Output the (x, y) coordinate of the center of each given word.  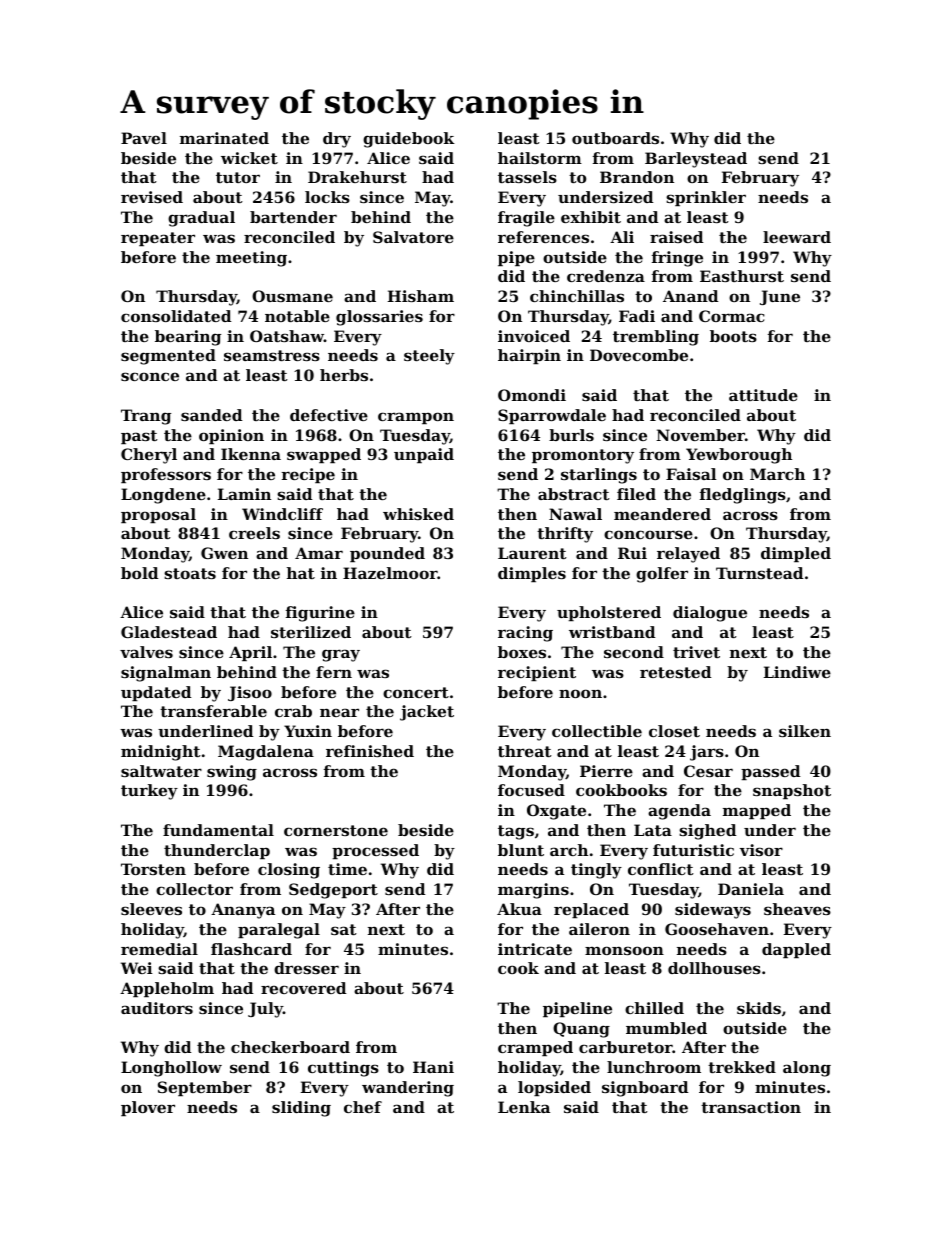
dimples (532, 574)
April (250, 653)
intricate (535, 949)
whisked (418, 514)
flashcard (251, 949)
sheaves (797, 909)
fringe (677, 259)
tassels (527, 177)
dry (337, 140)
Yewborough (739, 456)
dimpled (796, 554)
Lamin (244, 494)
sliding (301, 1109)
